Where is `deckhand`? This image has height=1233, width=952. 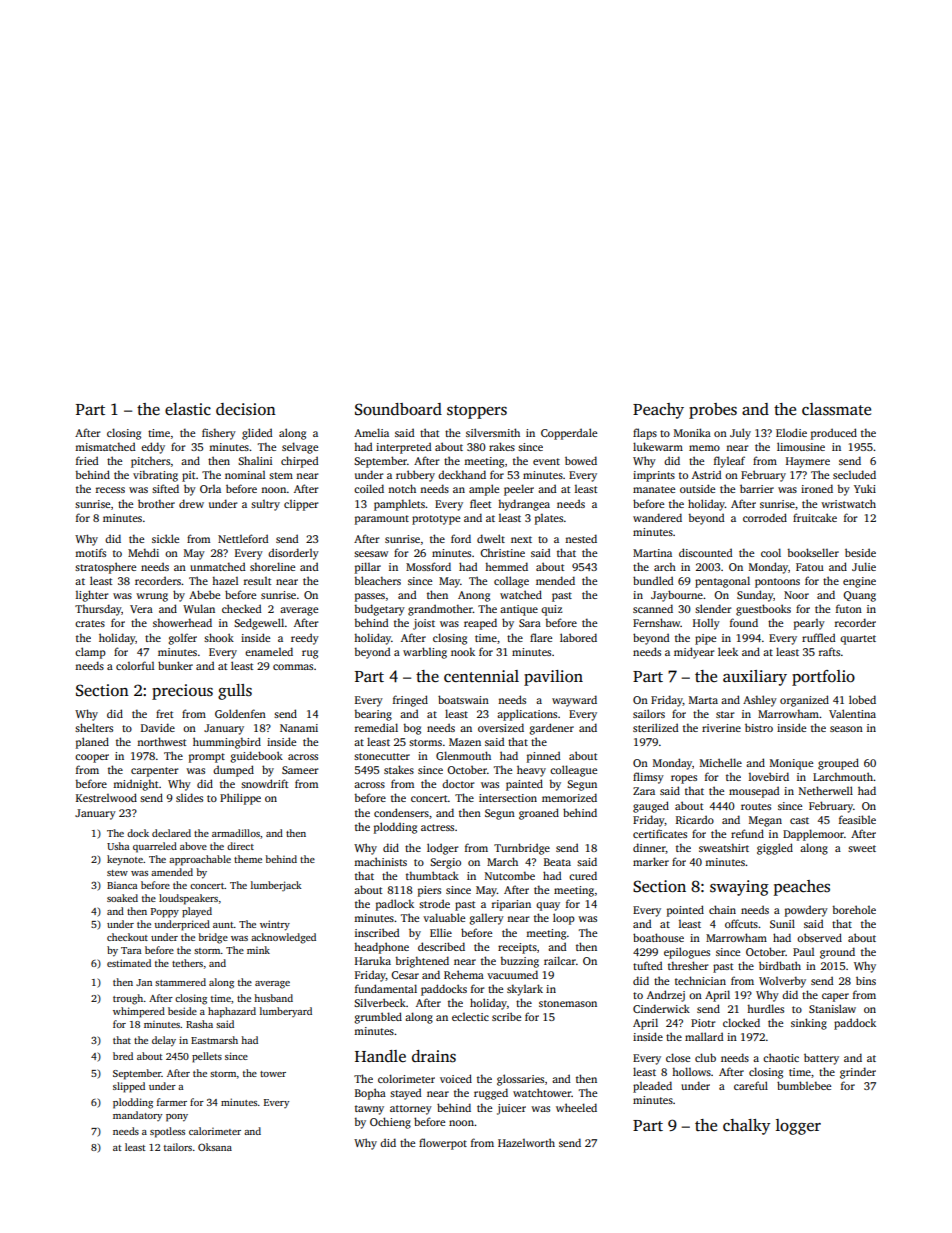
deckhand is located at coordinates (462, 474).
